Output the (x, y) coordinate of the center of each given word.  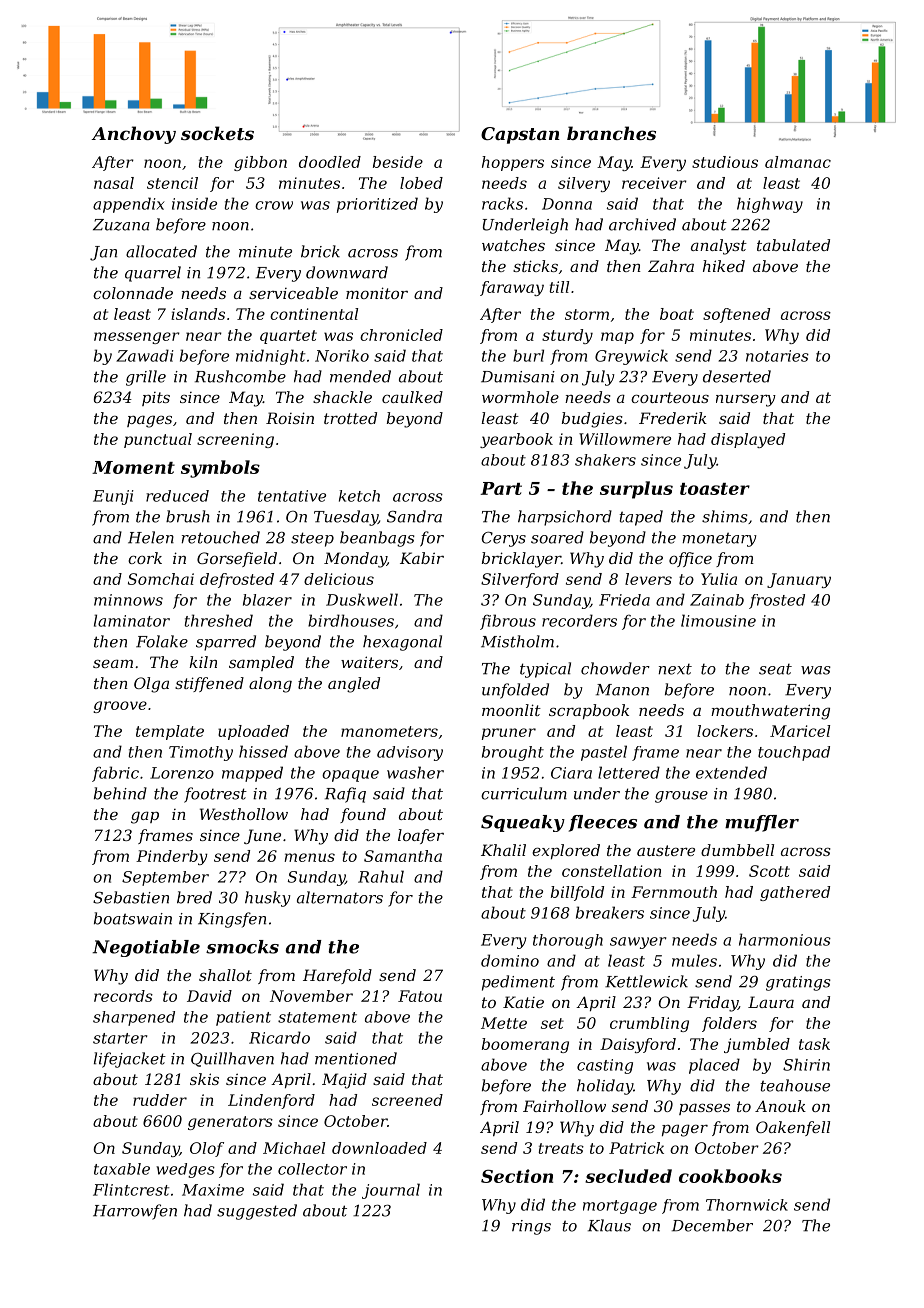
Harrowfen (135, 1212)
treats (561, 1148)
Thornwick (747, 1205)
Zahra (671, 266)
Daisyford (638, 1045)
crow (274, 205)
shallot (225, 975)
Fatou (420, 996)
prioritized (377, 205)
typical (545, 670)
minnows (128, 600)
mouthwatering (770, 712)
